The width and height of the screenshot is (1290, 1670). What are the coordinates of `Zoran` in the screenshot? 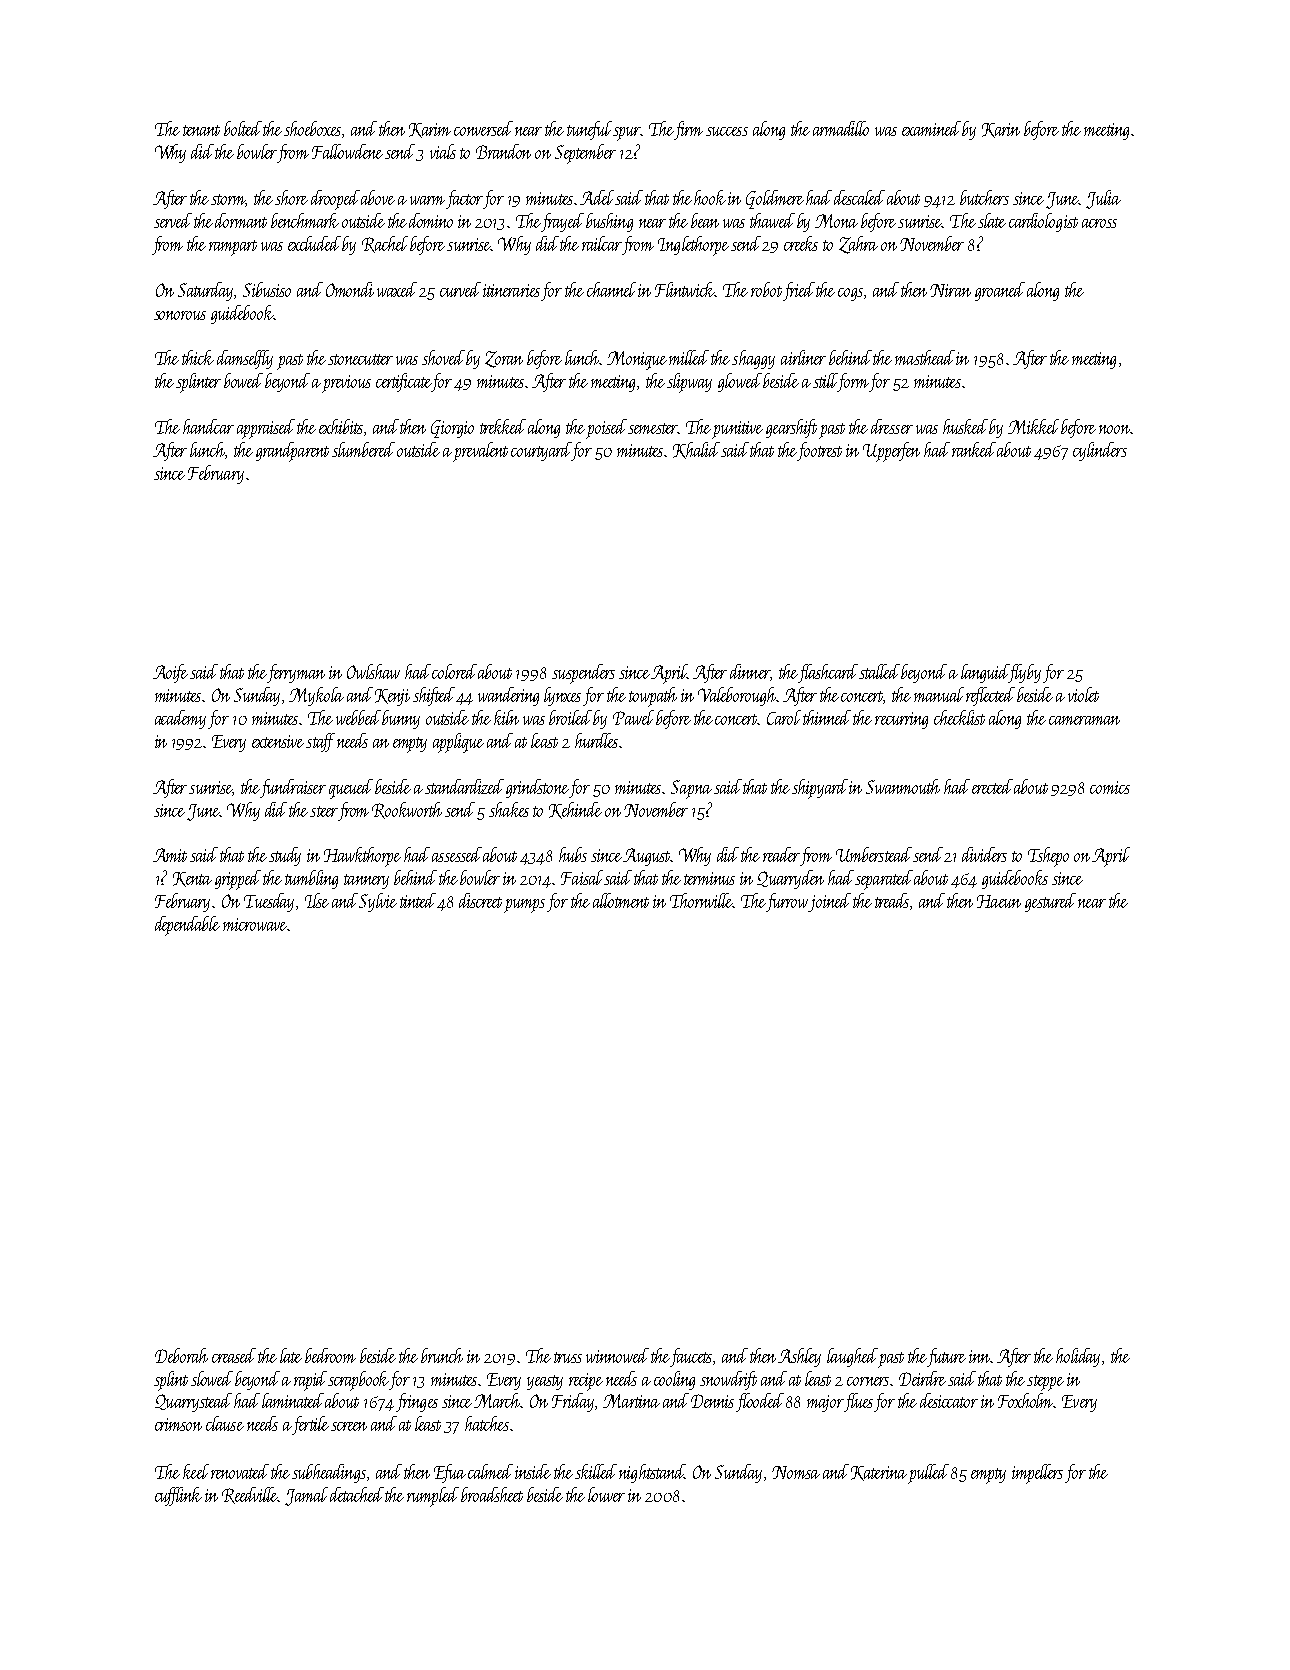 It's located at (504, 359).
